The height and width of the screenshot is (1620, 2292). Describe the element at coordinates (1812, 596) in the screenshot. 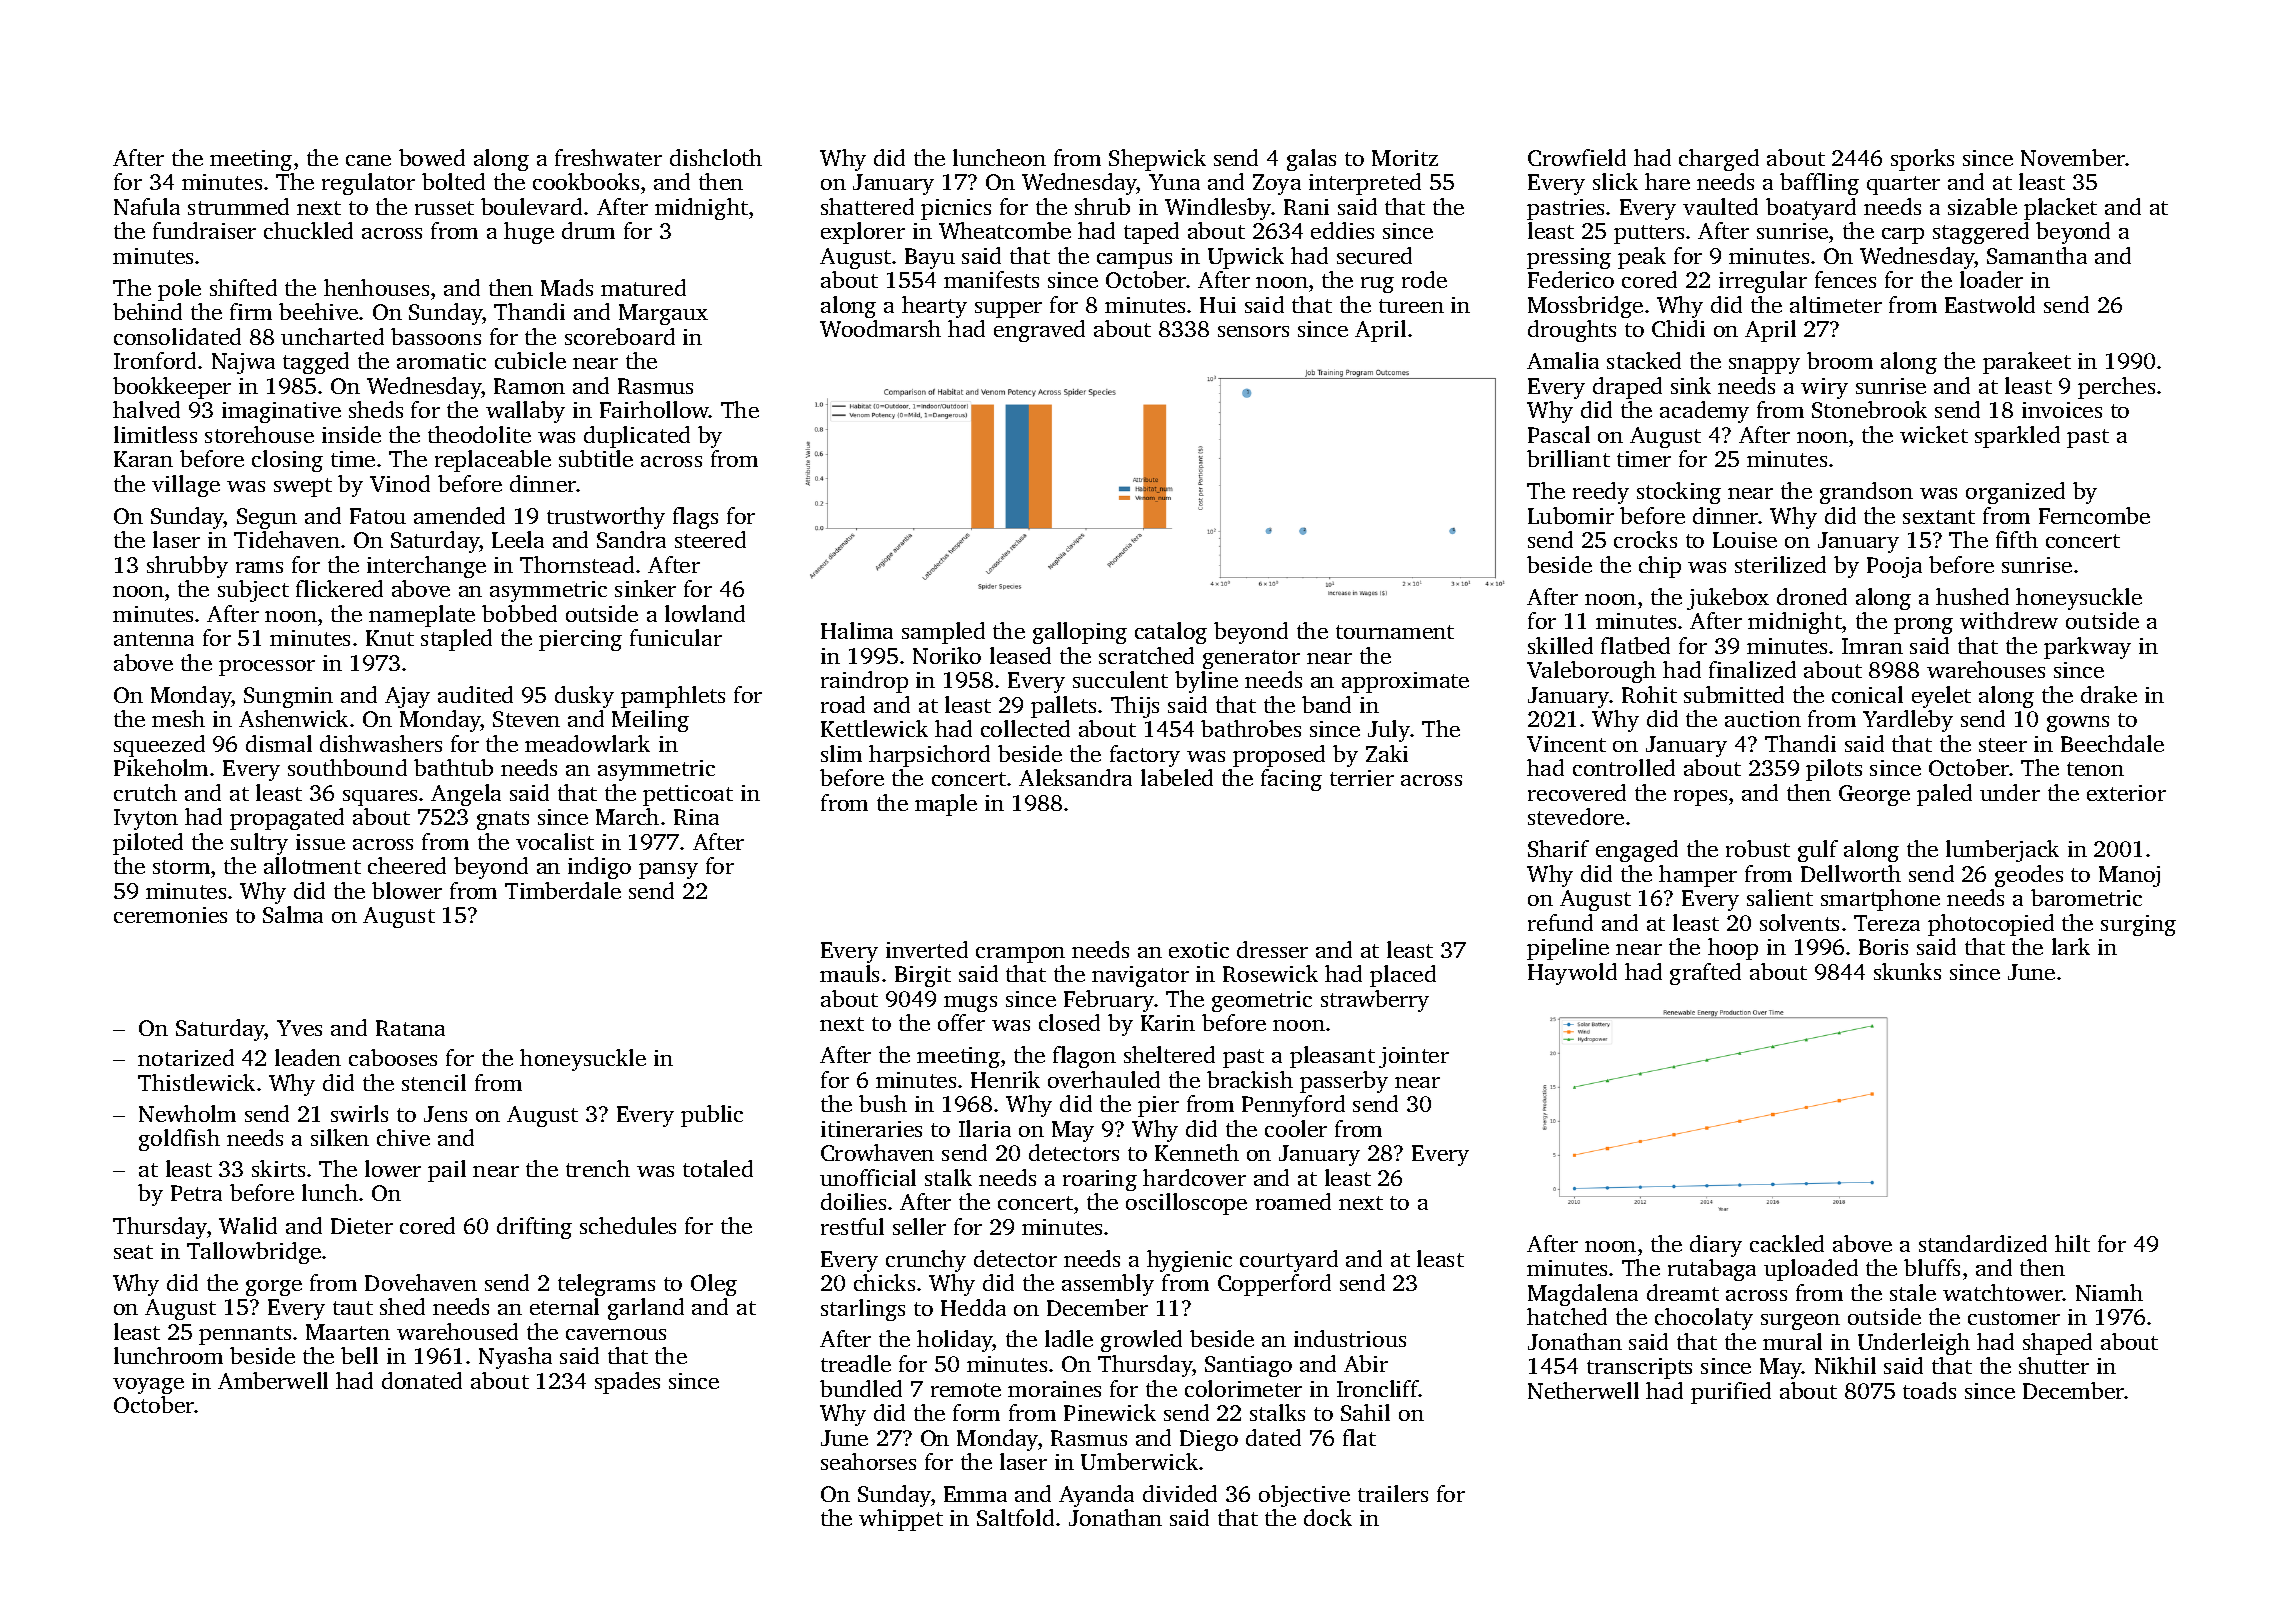

I see `droned` at that location.
